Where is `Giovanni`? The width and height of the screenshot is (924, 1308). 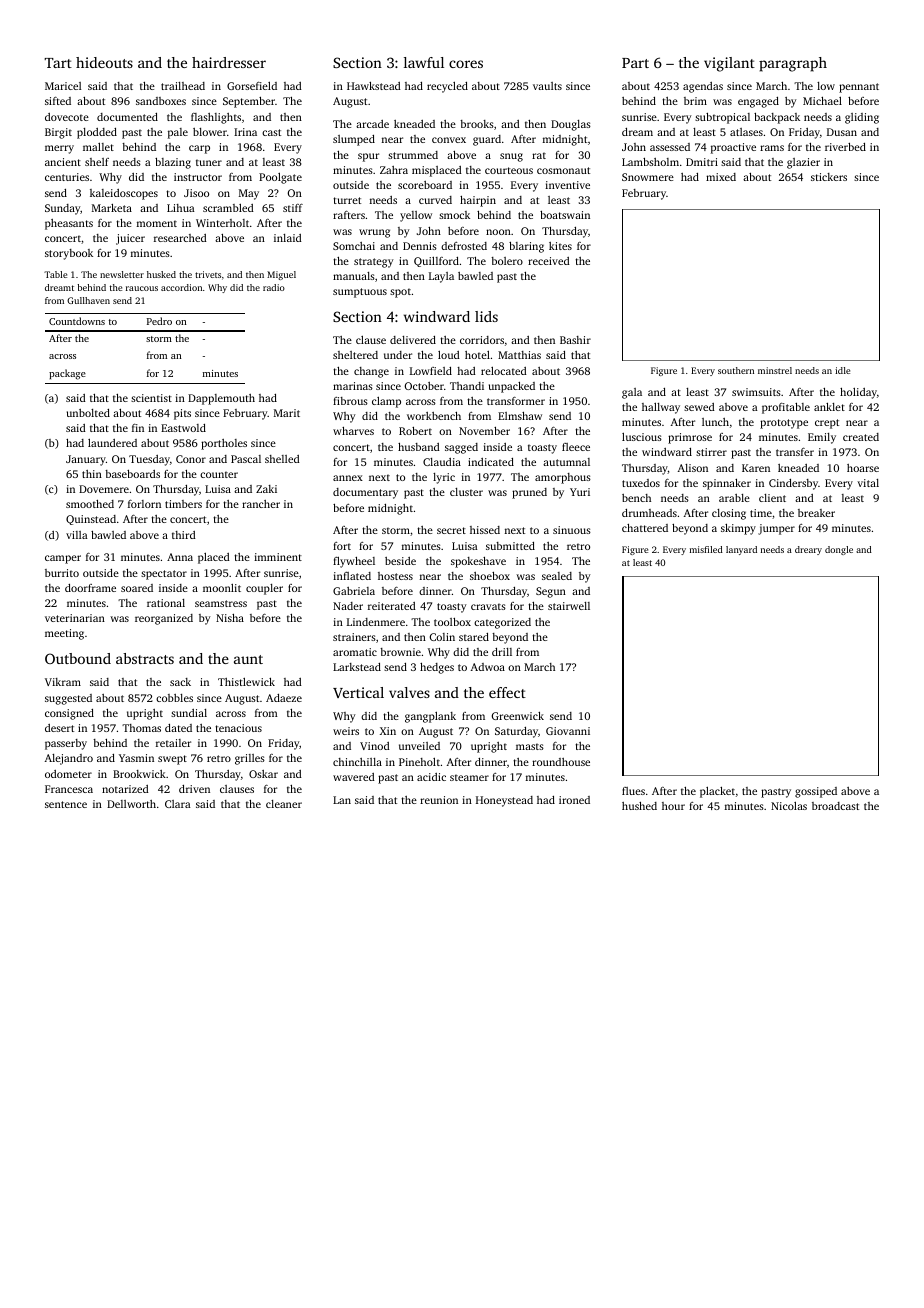 Giovanni is located at coordinates (568, 731).
